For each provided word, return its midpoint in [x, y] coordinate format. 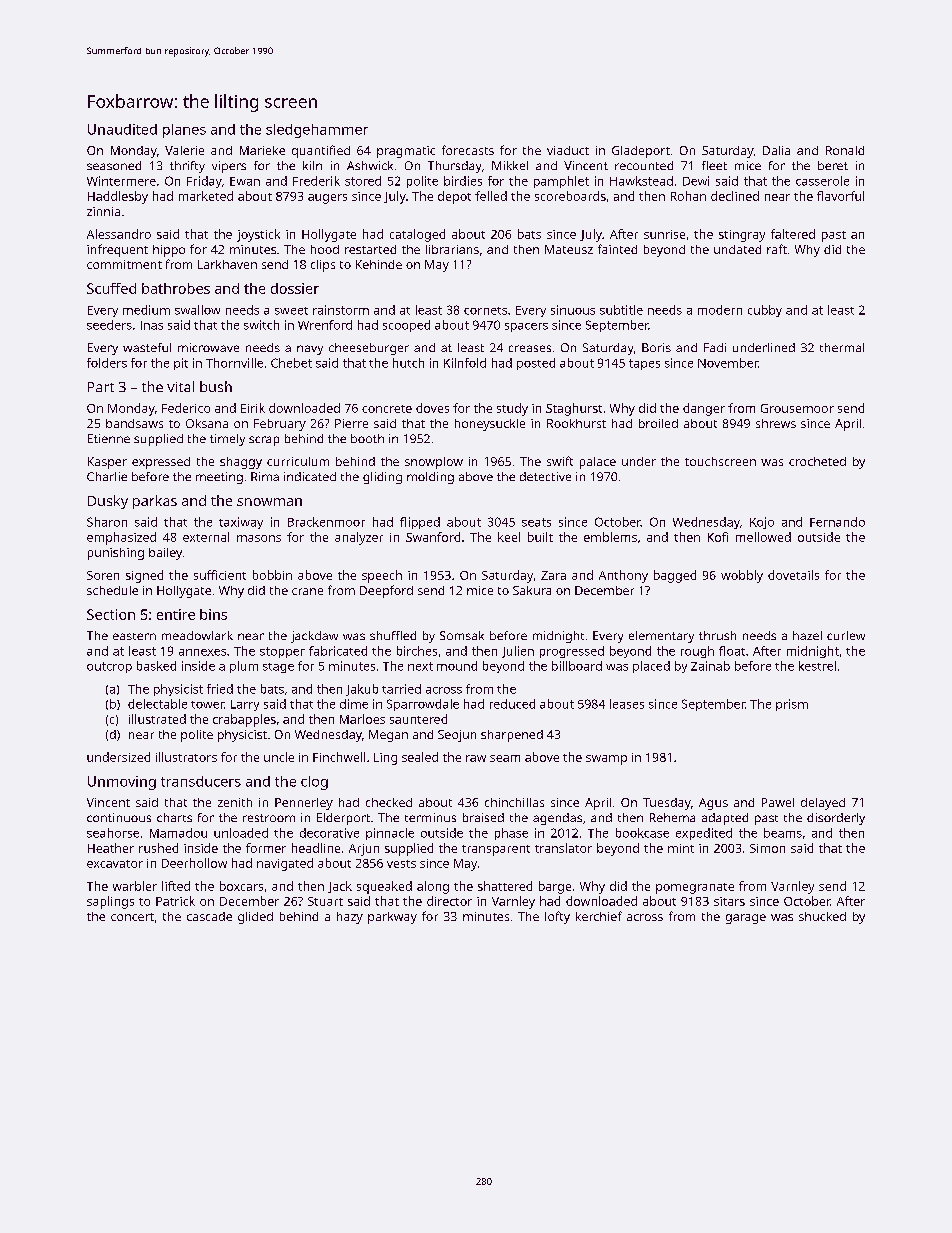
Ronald [845, 150]
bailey [165, 554]
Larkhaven [227, 264]
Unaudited [122, 129]
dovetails [793, 575]
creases [530, 348]
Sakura [532, 590]
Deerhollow [194, 863]
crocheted [817, 461]
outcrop [109, 667]
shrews [776, 423]
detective [545, 476]
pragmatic [406, 152]
